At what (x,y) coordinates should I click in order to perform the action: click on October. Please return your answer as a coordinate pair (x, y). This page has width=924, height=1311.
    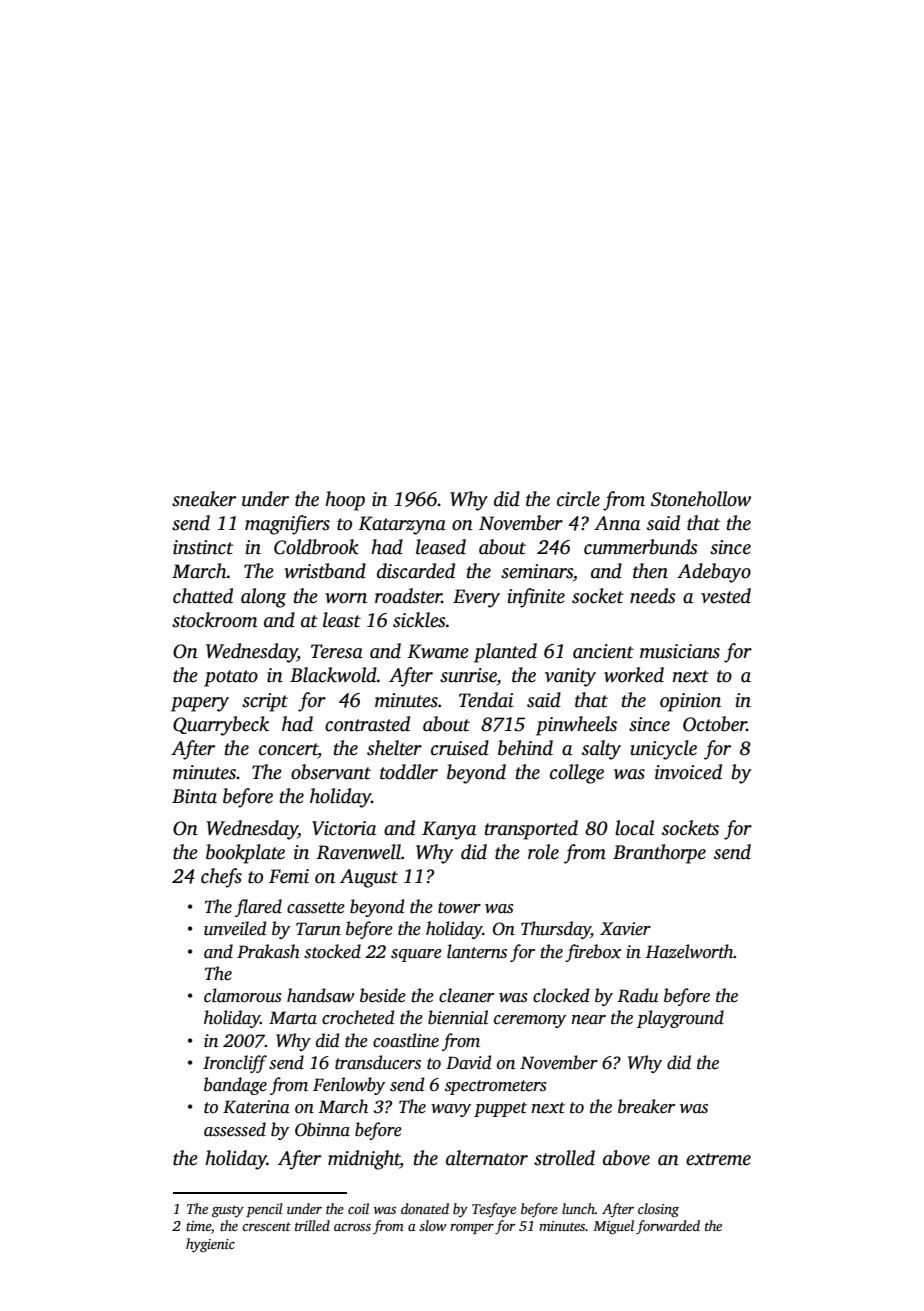
    Looking at the image, I should click on (715, 724).
